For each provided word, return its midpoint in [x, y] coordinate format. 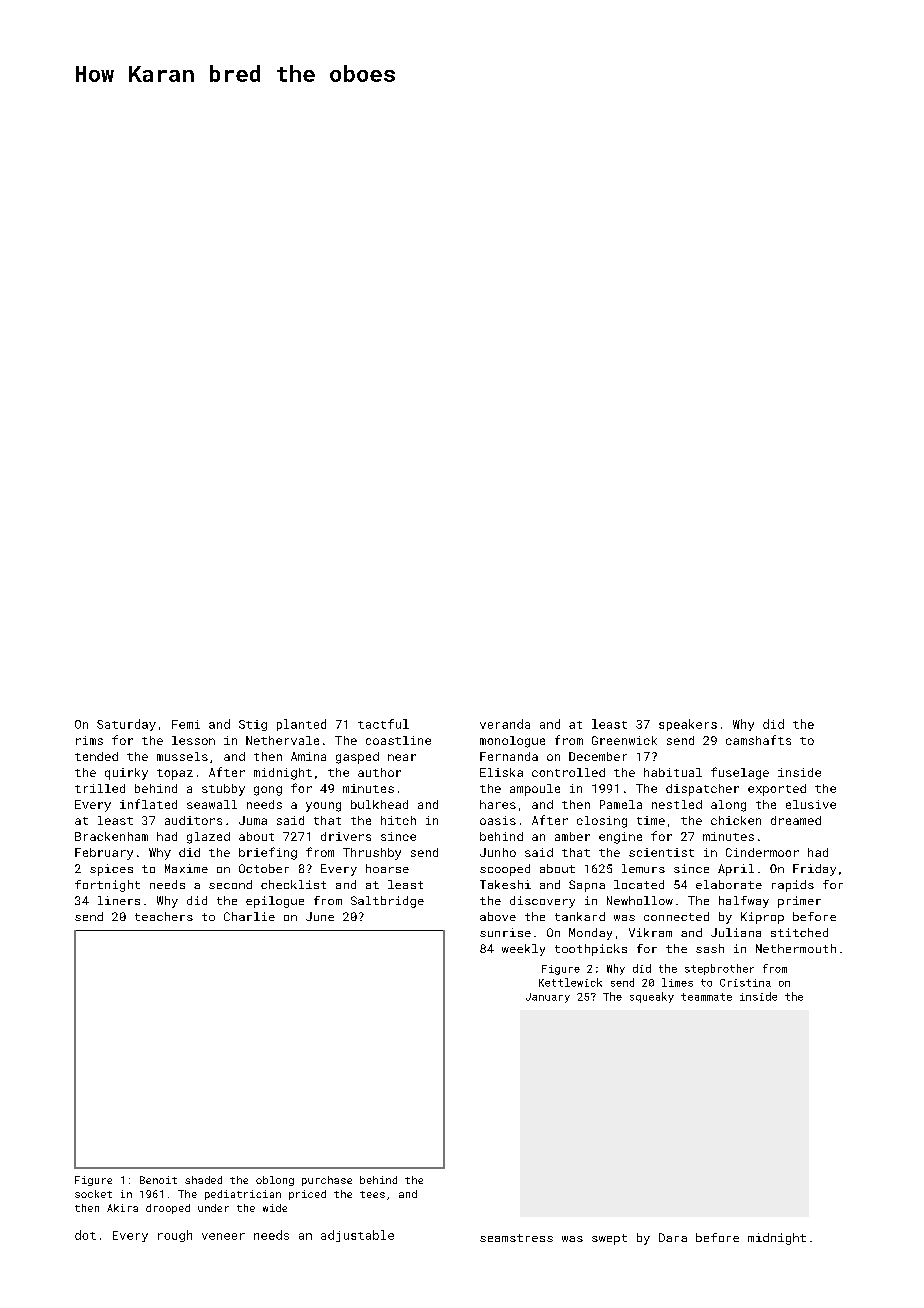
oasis [498, 820]
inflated [148, 804]
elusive [811, 804]
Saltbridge [387, 902]
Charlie [249, 916]
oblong [275, 1181]
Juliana [736, 932]
